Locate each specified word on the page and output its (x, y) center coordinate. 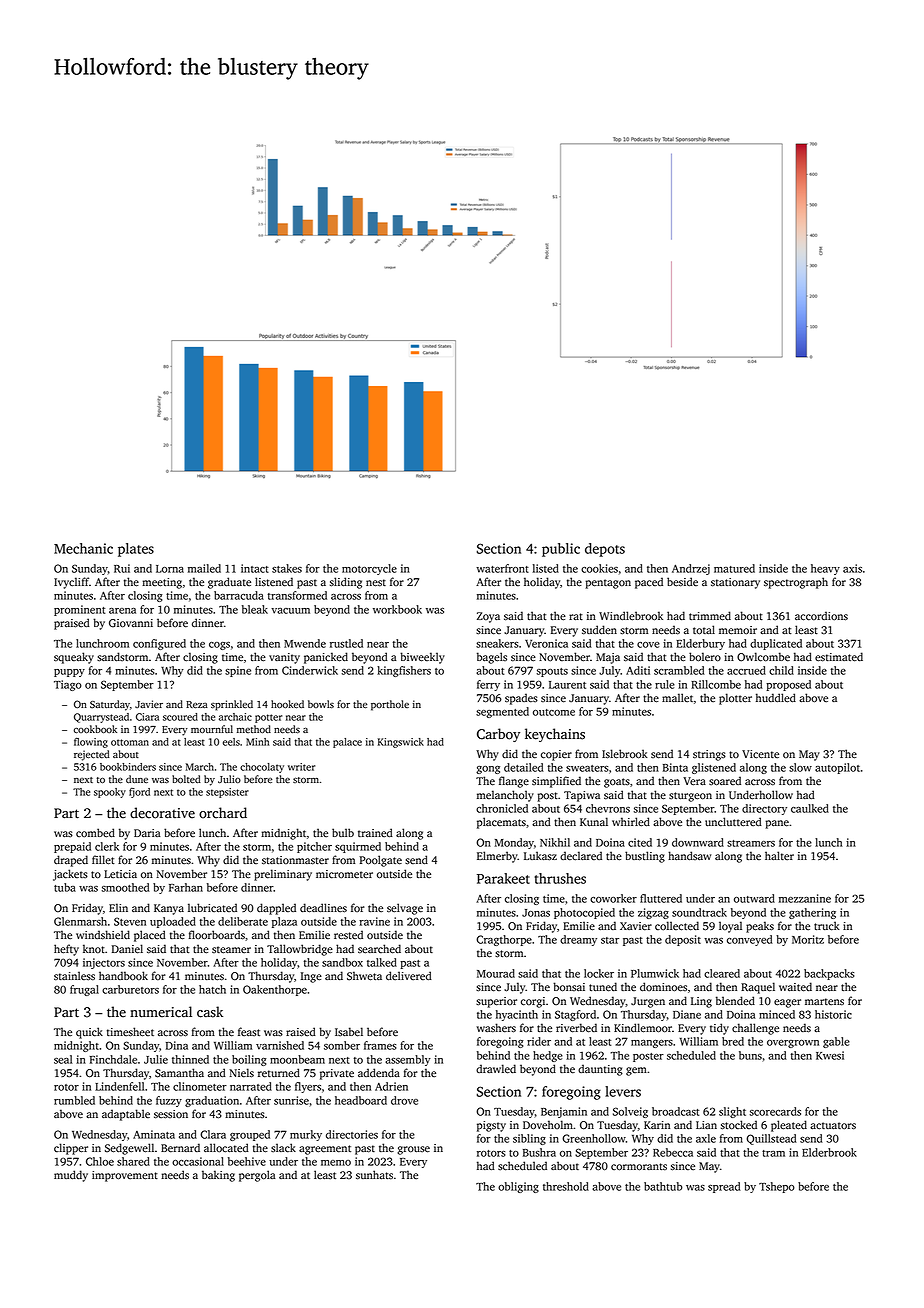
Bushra (539, 1152)
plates (136, 550)
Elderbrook (829, 1152)
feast (249, 1032)
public (561, 550)
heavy (825, 569)
